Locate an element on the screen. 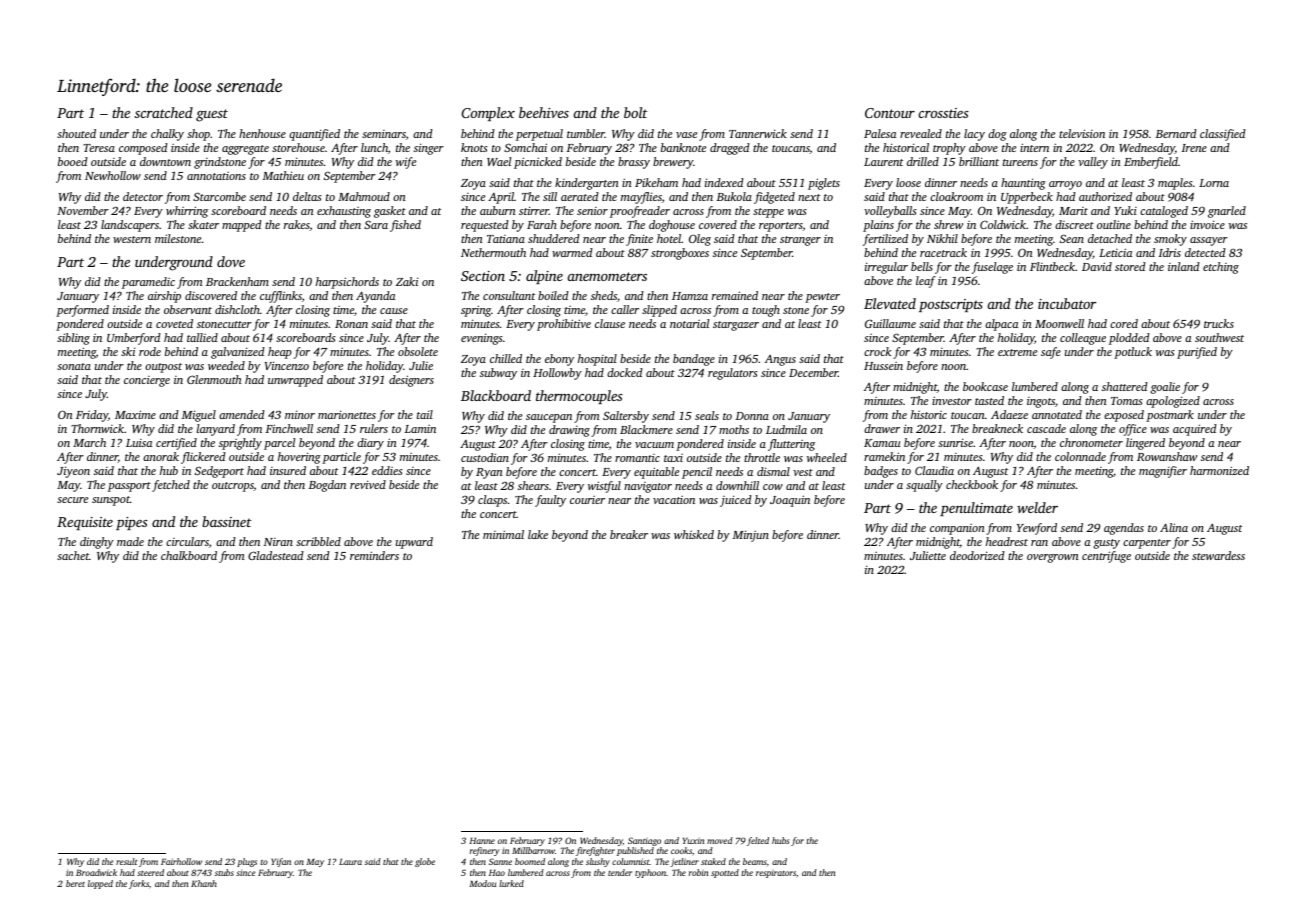  breaker is located at coordinates (629, 534).
